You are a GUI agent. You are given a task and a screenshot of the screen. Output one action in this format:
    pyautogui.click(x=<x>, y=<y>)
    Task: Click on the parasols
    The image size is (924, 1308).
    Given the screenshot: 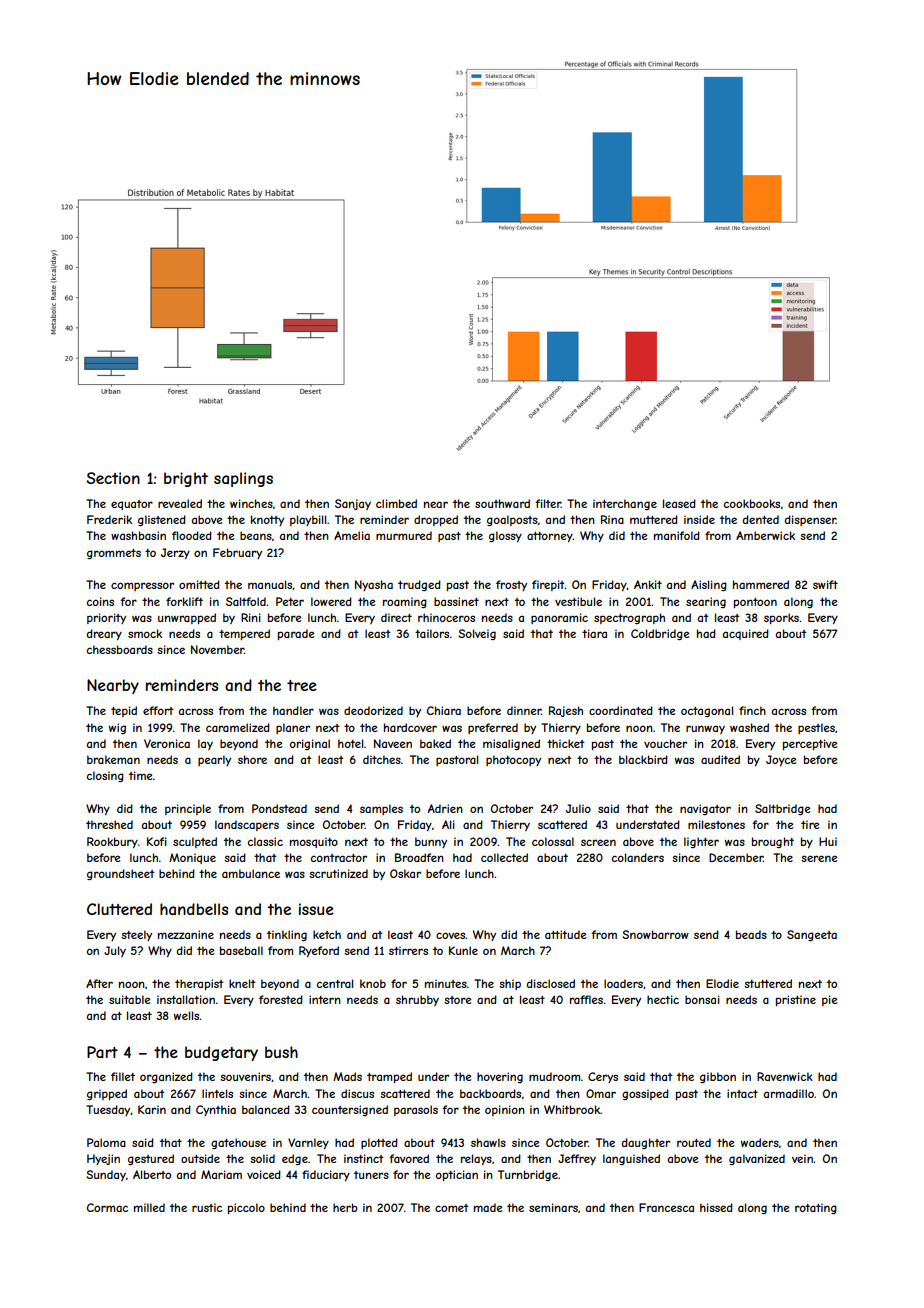 What is the action you would take?
    pyautogui.click(x=416, y=1110)
